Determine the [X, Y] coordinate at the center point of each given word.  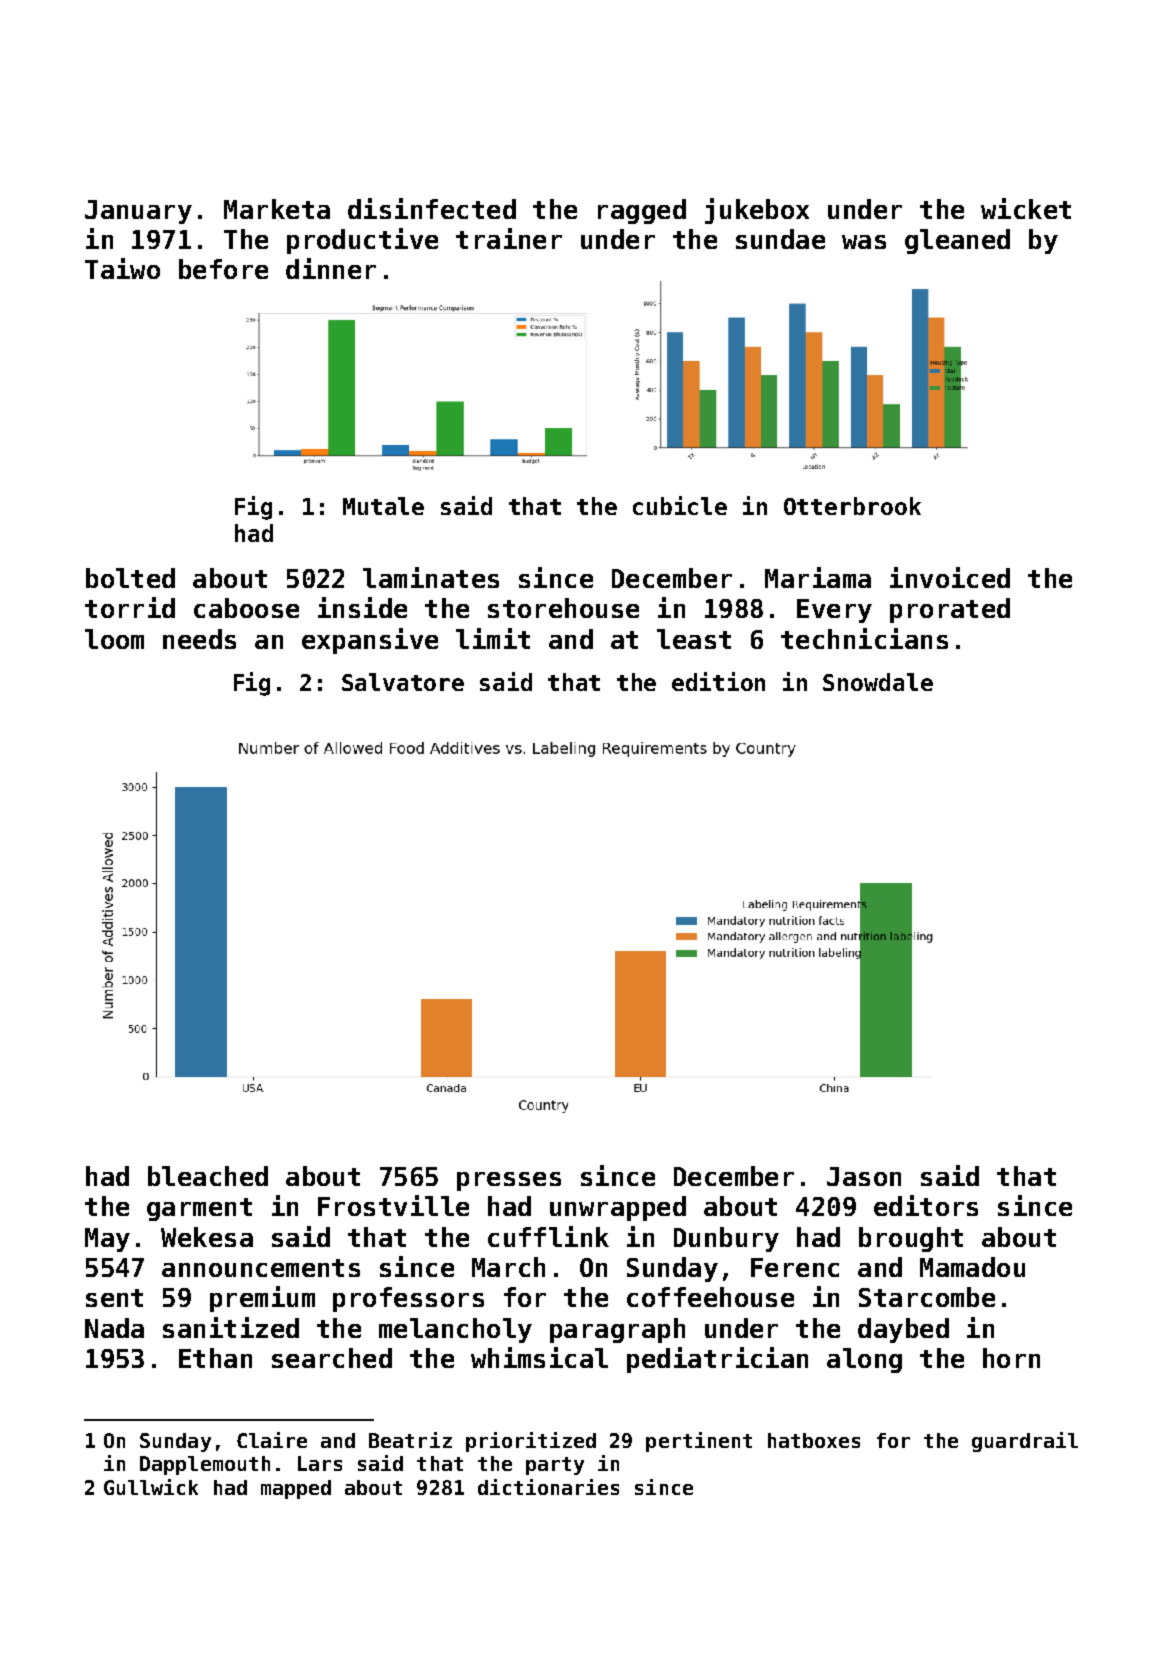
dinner [331, 268]
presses [509, 1181]
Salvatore [403, 682]
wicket [1026, 208]
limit [493, 638]
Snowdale [878, 682]
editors [926, 1205]
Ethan [215, 1358]
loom [114, 639]
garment [199, 1209]
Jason [864, 1176]
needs [199, 639]
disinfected [432, 208]
